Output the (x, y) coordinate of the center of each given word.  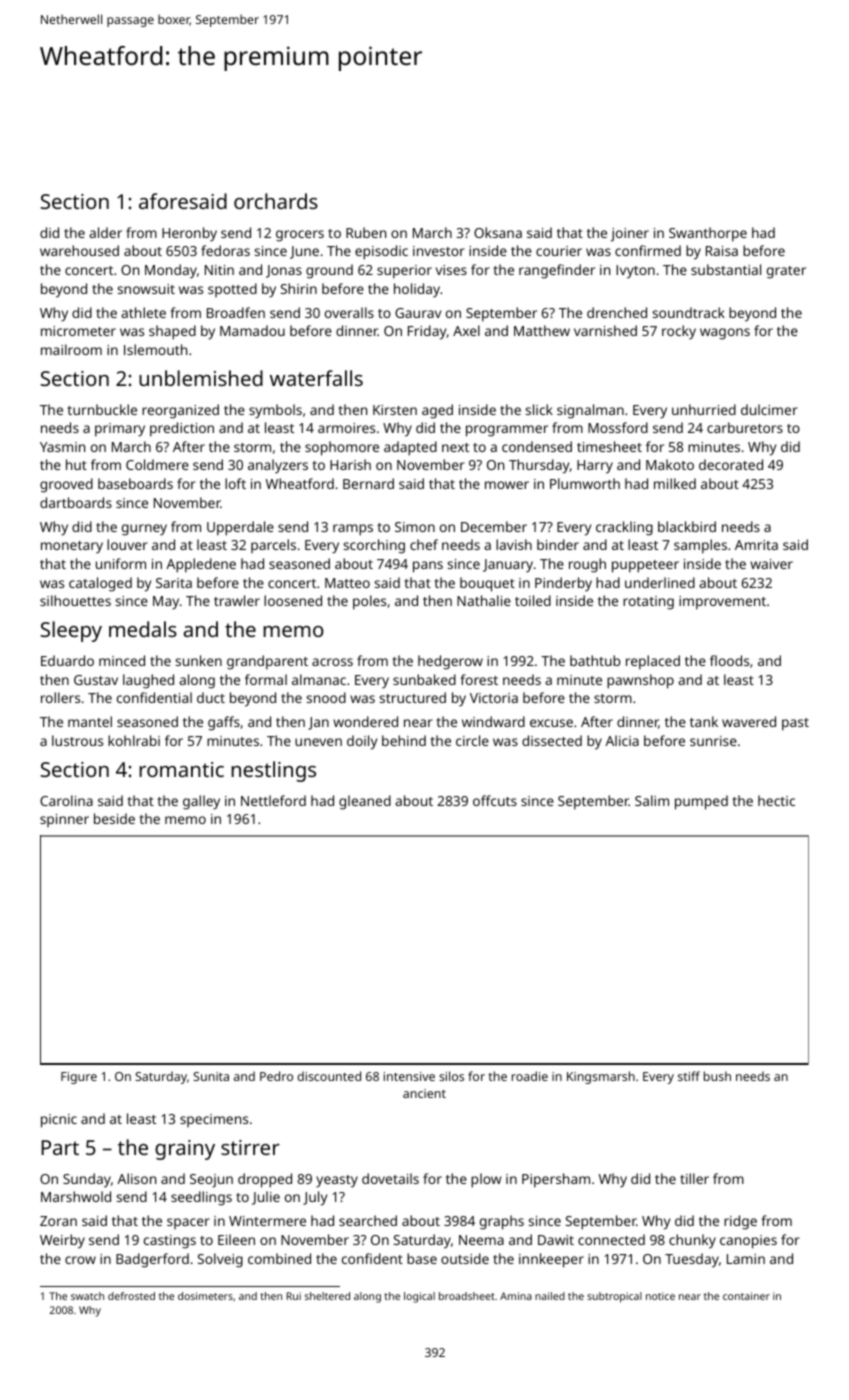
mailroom (71, 349)
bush (717, 1076)
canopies (748, 1242)
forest (479, 679)
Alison (136, 1178)
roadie (530, 1076)
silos (451, 1076)
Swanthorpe (708, 234)
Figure (79, 1078)
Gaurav (418, 313)
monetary (72, 547)
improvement (722, 603)
